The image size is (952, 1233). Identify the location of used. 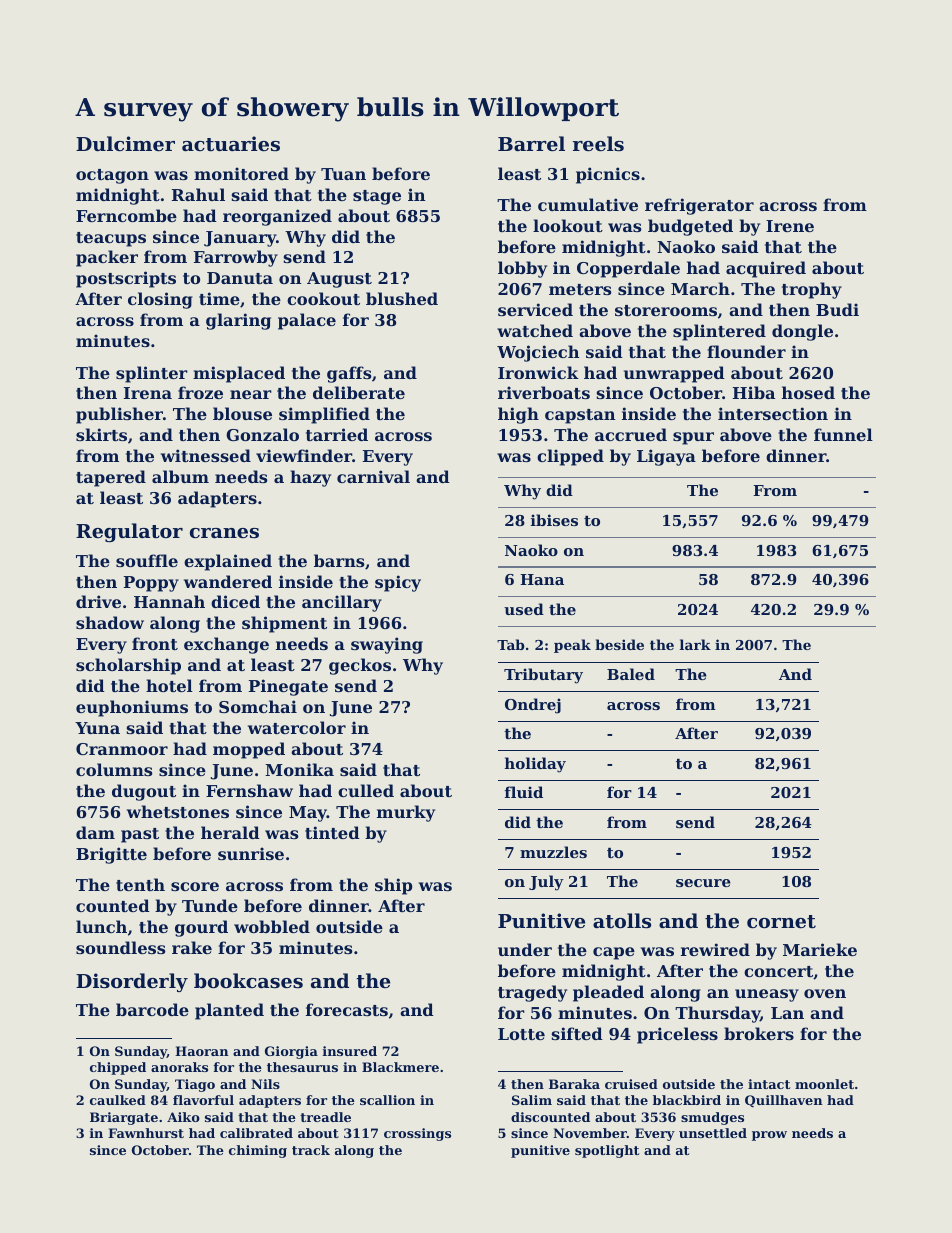
(524, 609).
